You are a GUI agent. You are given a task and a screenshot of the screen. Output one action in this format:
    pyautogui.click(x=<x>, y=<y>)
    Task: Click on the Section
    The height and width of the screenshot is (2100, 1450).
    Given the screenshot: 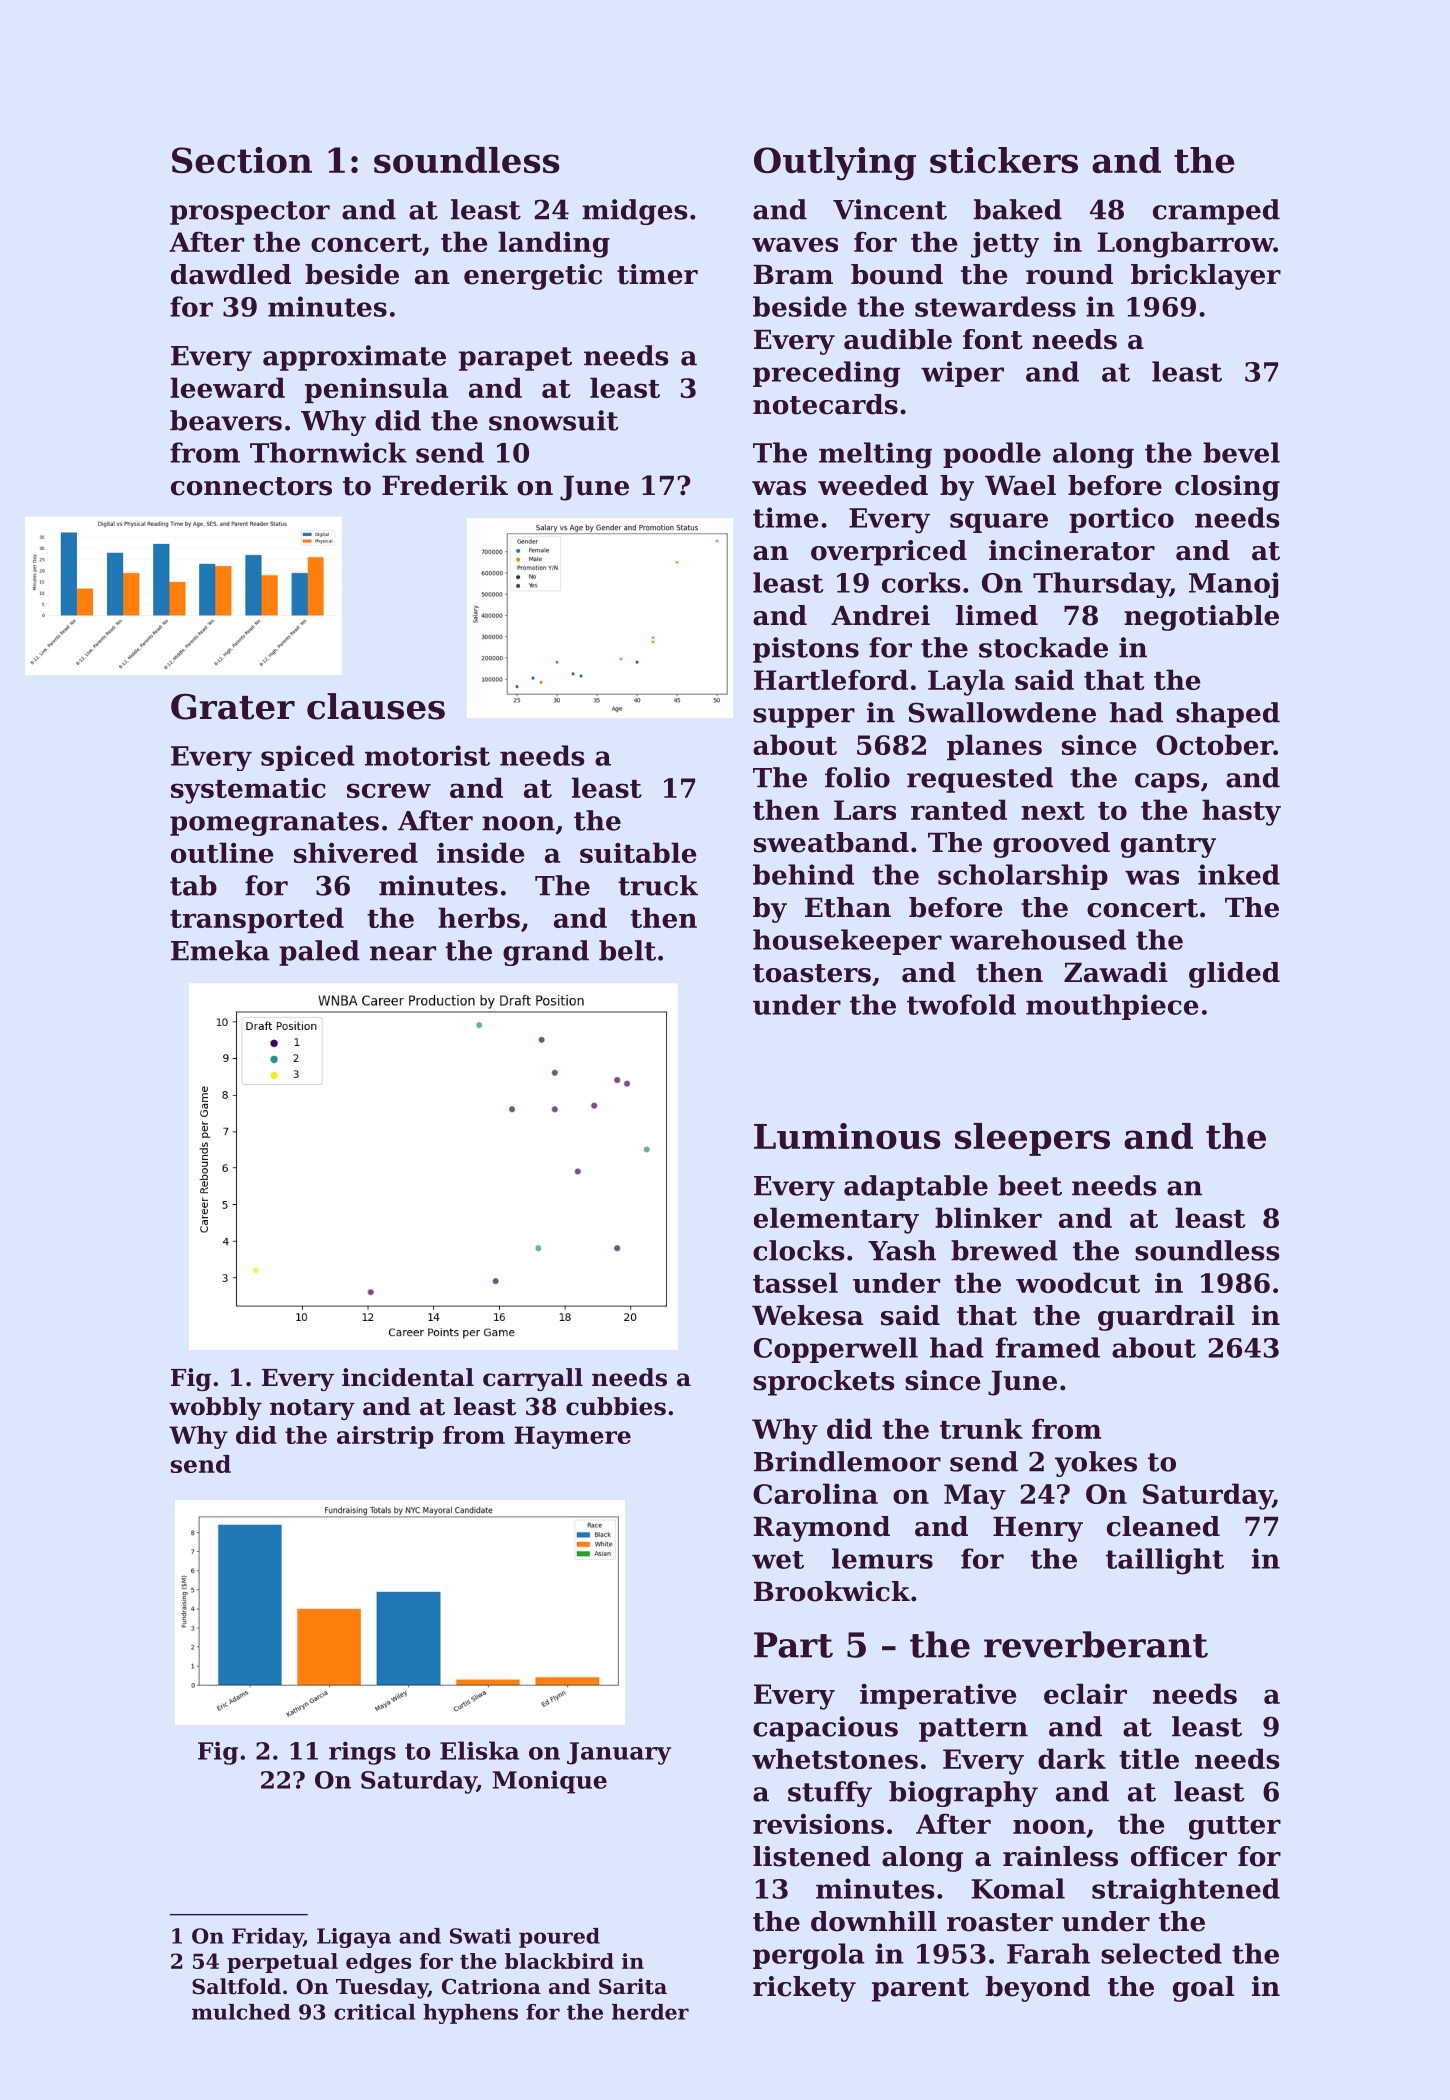 What is the action you would take?
    pyautogui.click(x=242, y=160)
